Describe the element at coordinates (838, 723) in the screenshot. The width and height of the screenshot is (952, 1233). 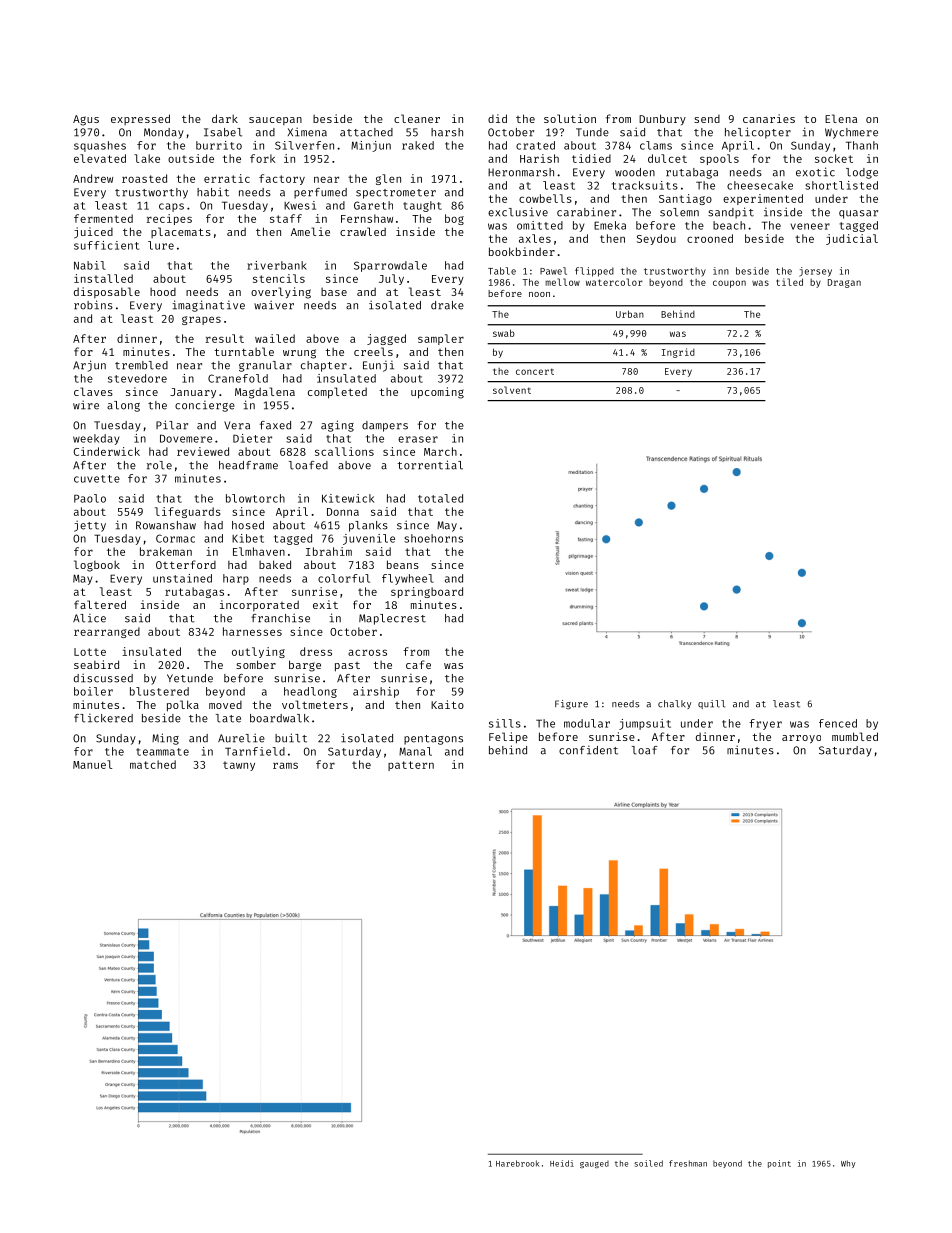
I see `fenced` at that location.
